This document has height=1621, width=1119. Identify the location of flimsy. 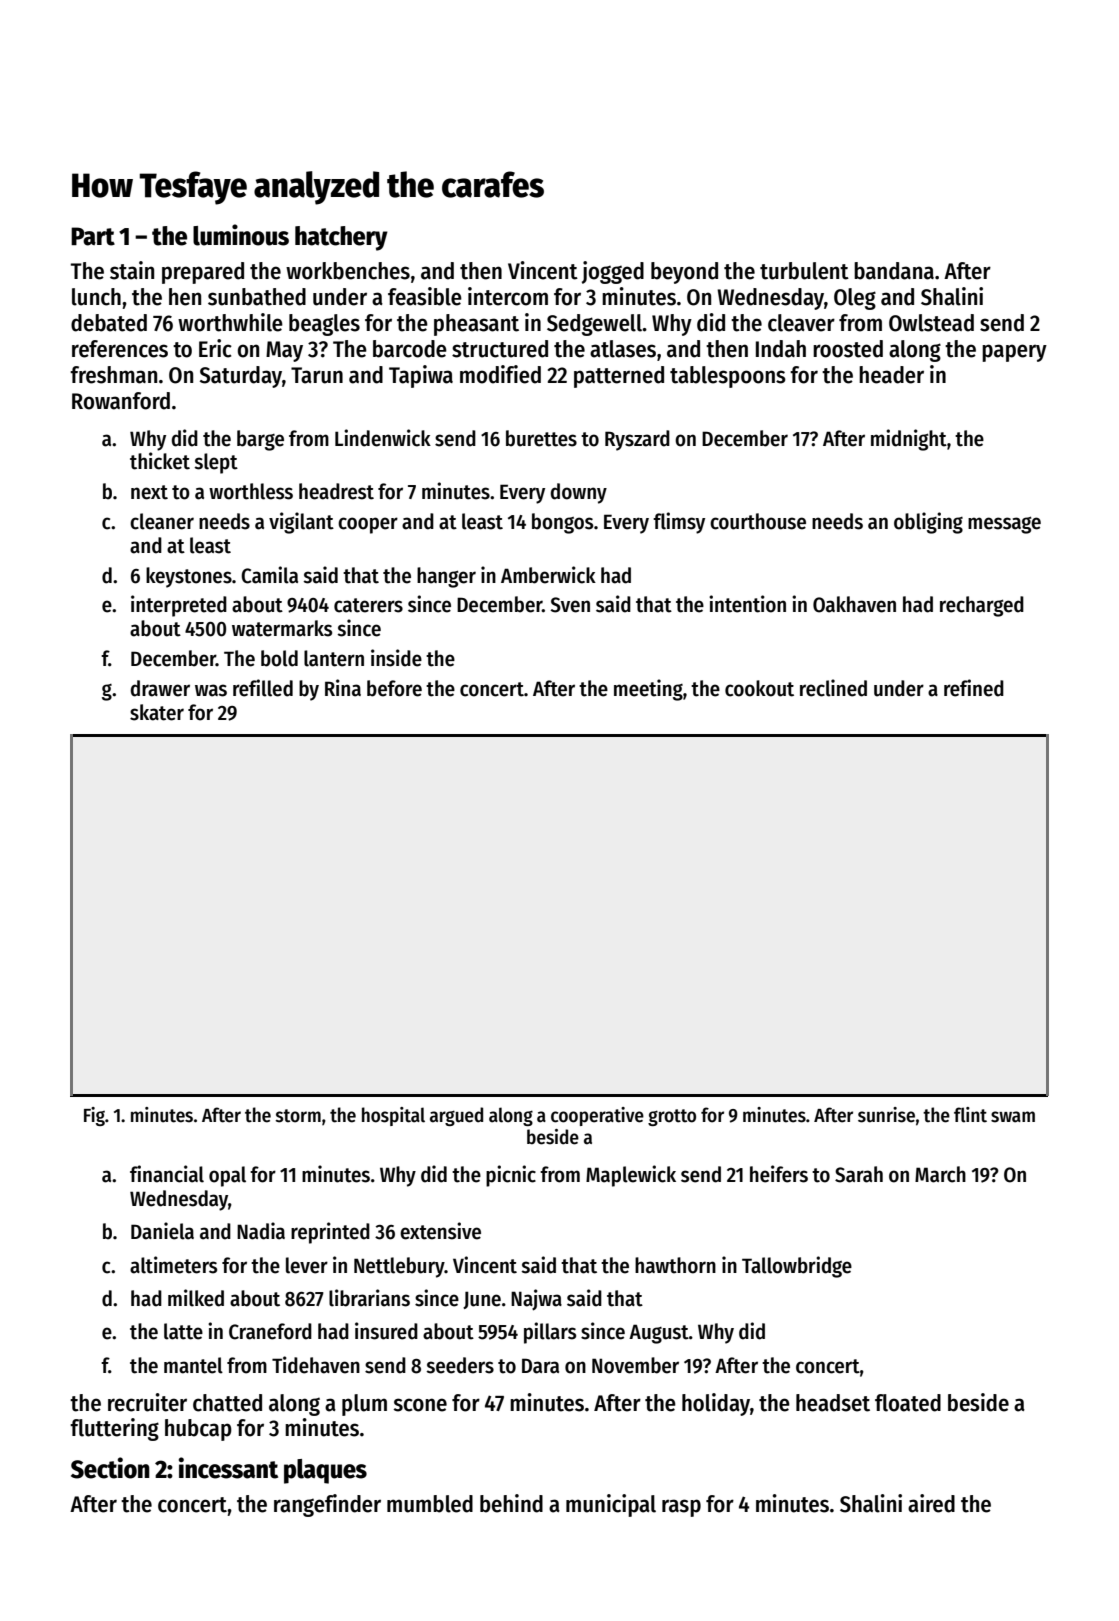
(679, 523).
